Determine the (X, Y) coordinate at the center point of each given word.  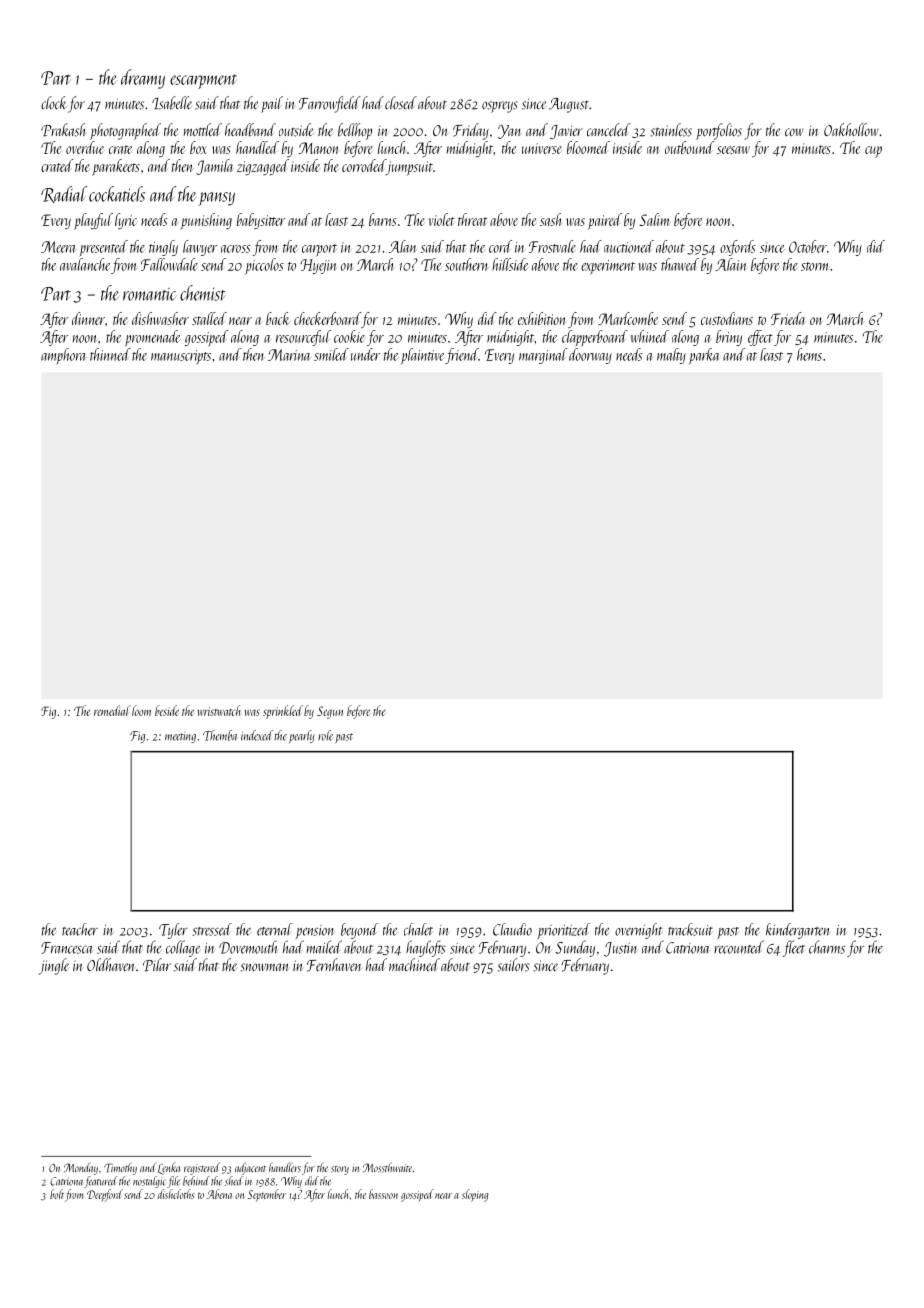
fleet (793, 948)
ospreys (500, 107)
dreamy (143, 79)
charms (827, 947)
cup (873, 152)
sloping (475, 1195)
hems (809, 354)
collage (183, 948)
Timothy (120, 1168)
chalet (418, 929)
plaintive (422, 356)
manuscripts (181, 357)
